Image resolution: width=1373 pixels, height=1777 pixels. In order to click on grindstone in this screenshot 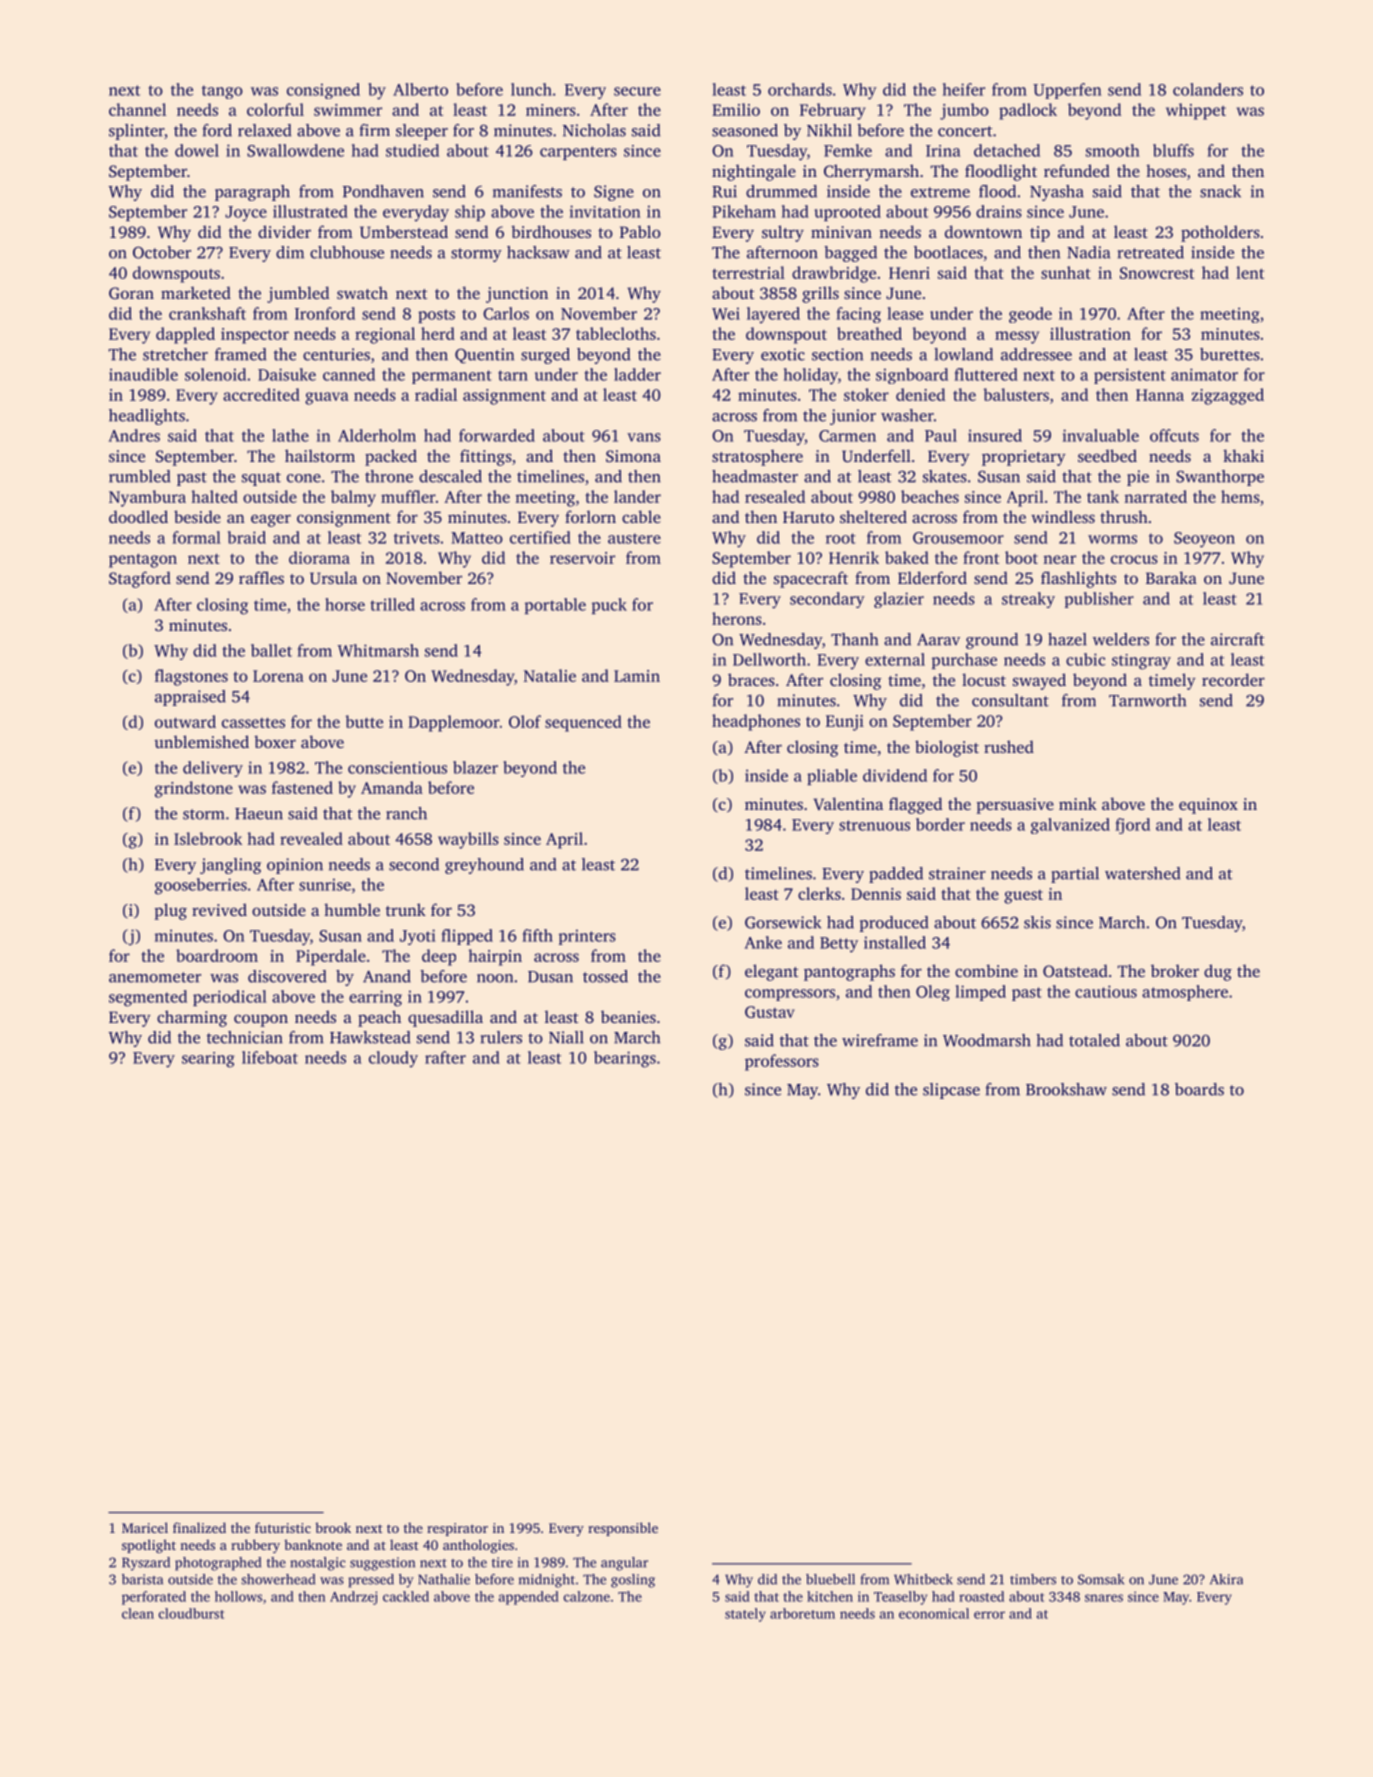, I will do `click(194, 789)`.
